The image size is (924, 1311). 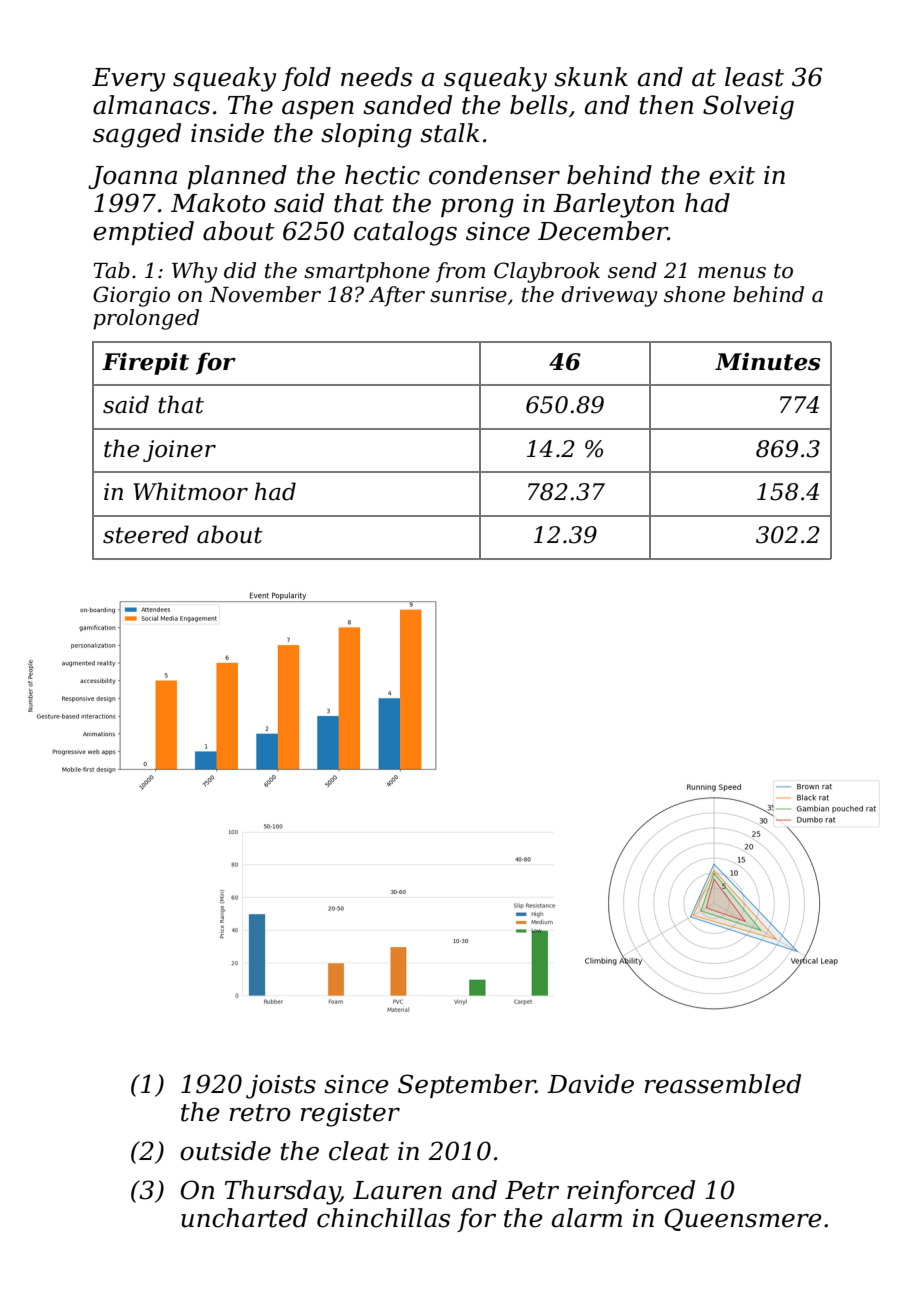 I want to click on Davide, so click(x=590, y=1084).
